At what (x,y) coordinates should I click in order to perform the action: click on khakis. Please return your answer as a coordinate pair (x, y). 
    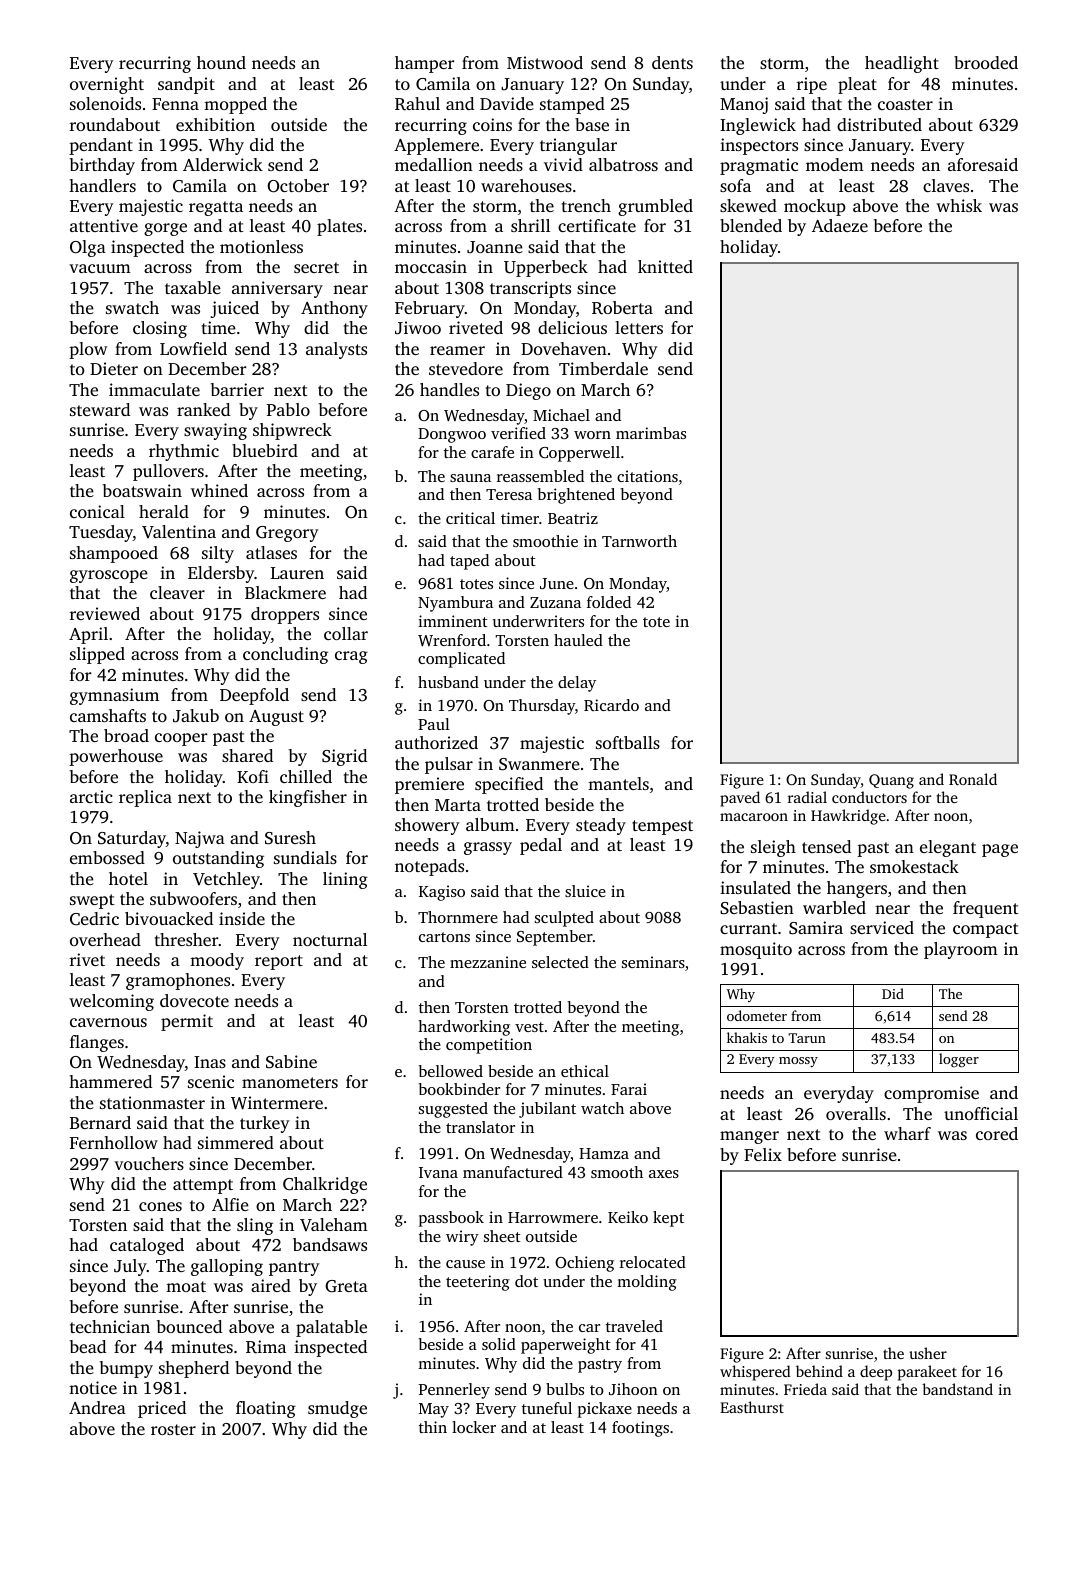
    Looking at the image, I should click on (747, 1037).
